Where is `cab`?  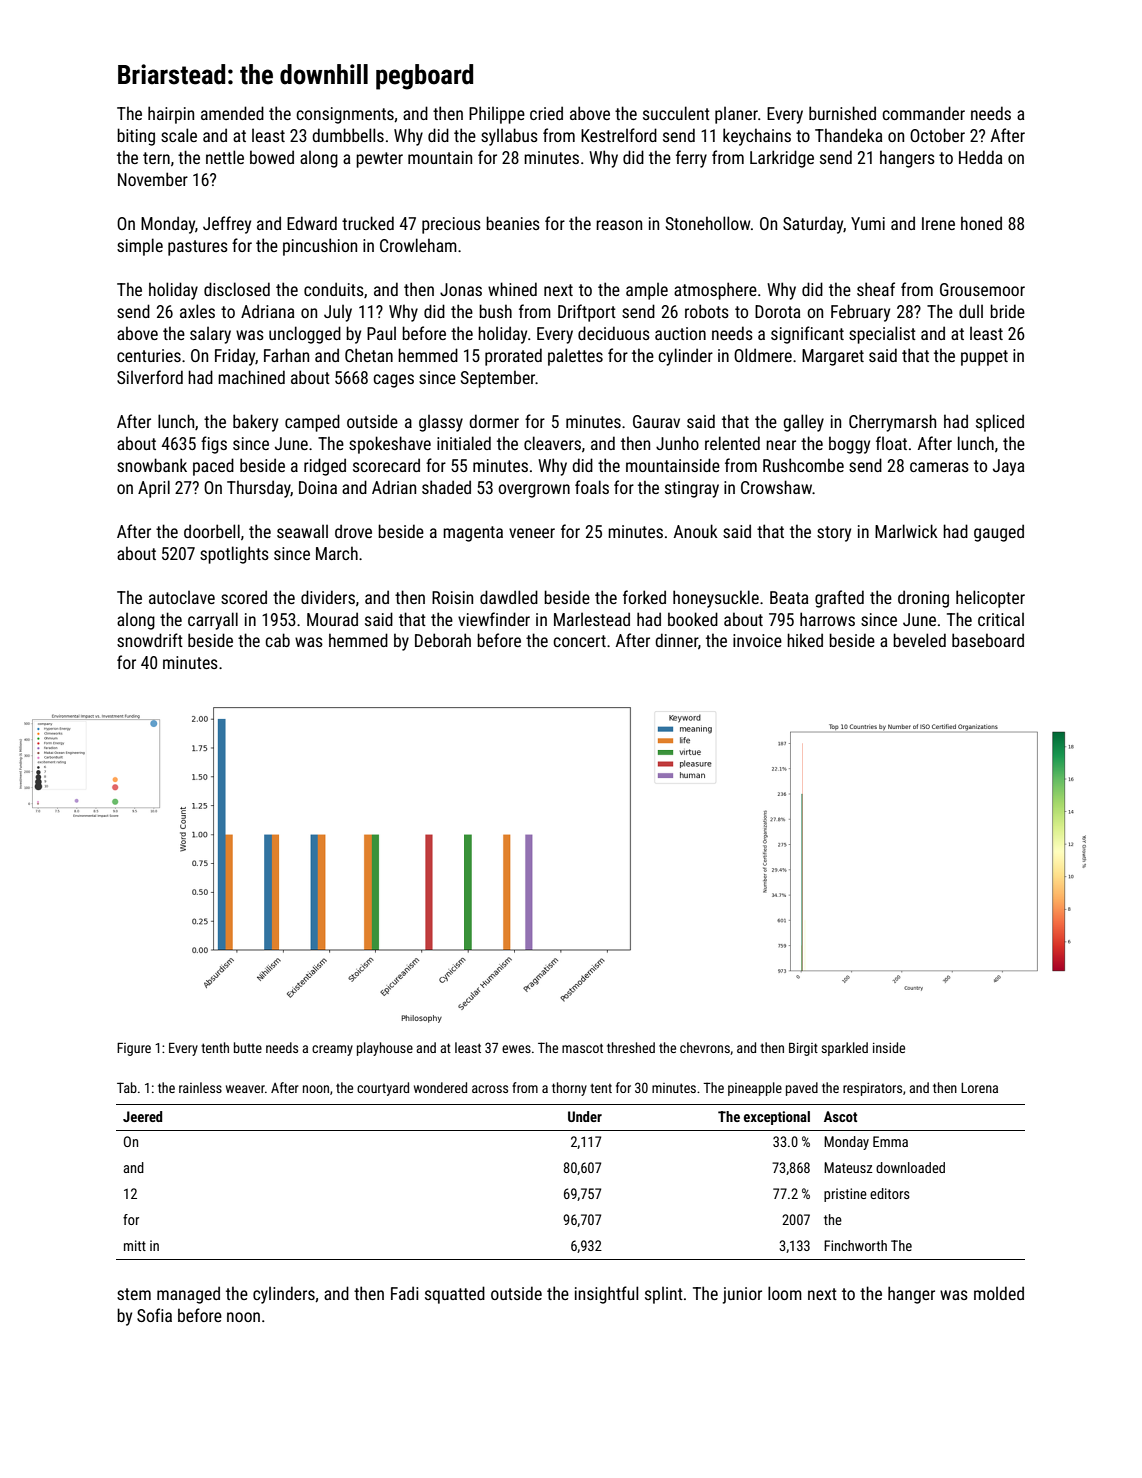 cab is located at coordinates (277, 640).
